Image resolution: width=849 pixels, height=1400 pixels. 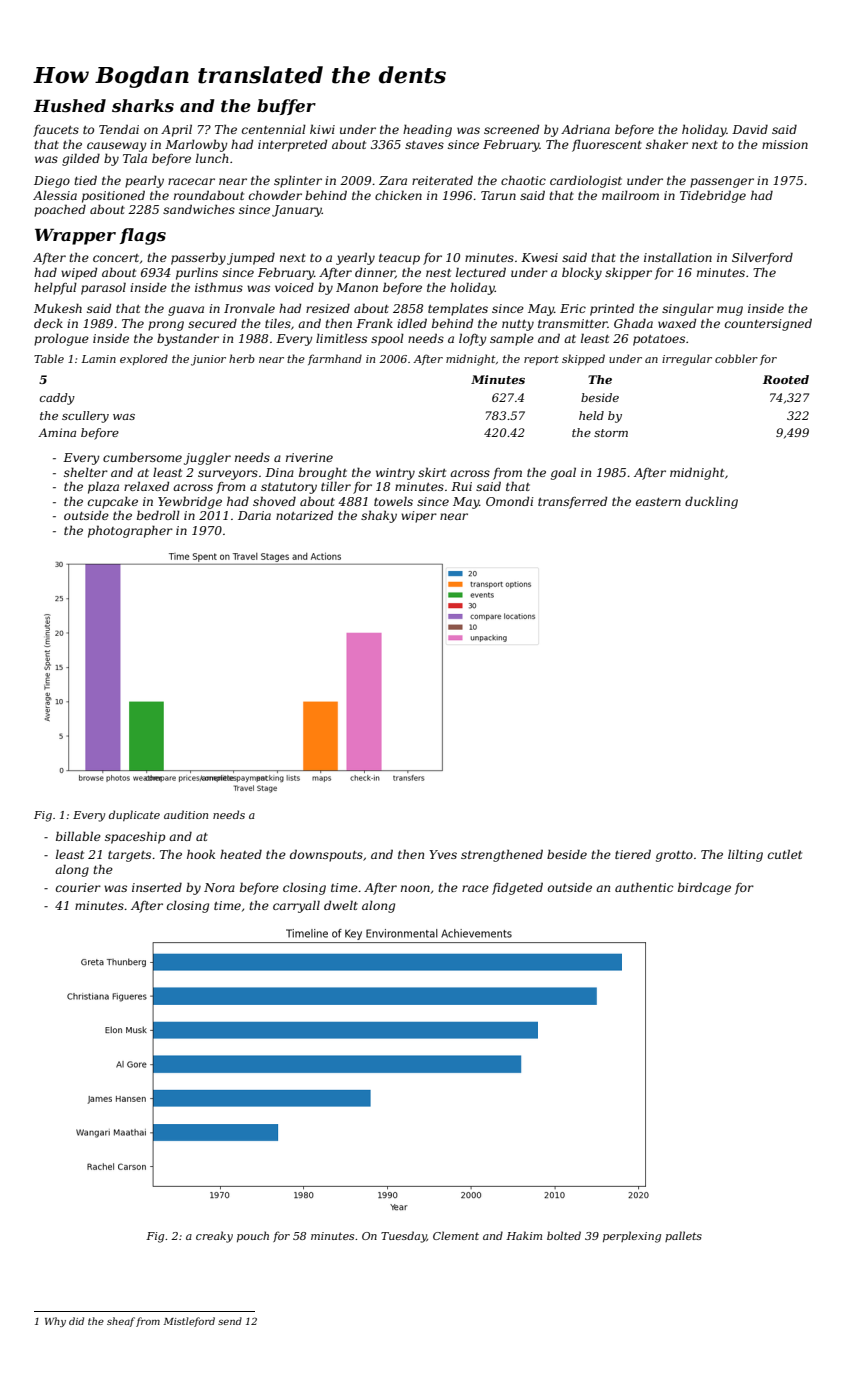 What do you see at coordinates (230, 1321) in the screenshot?
I see `send` at bounding box center [230, 1321].
